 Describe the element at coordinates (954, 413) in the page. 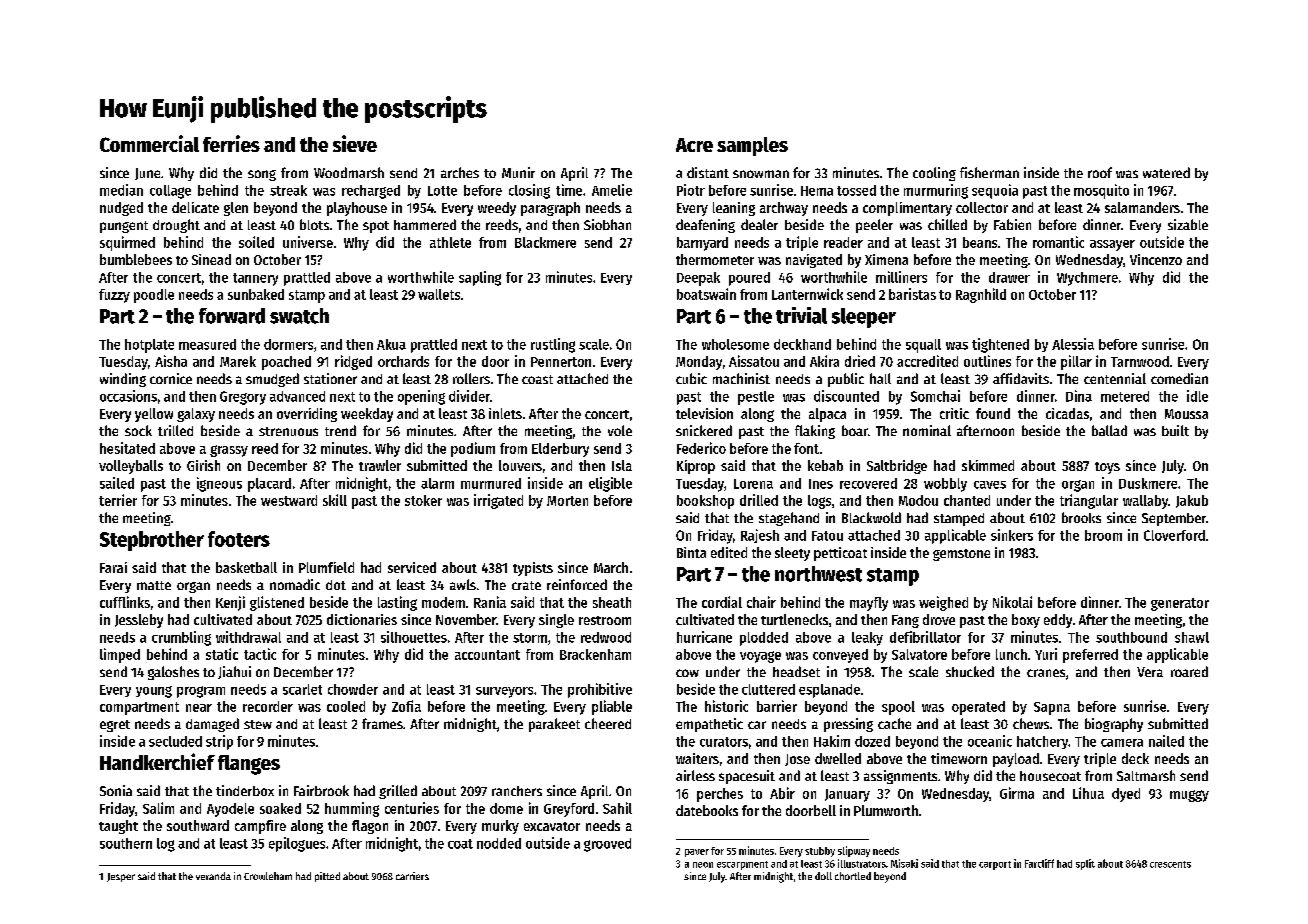

I see `critic` at that location.
